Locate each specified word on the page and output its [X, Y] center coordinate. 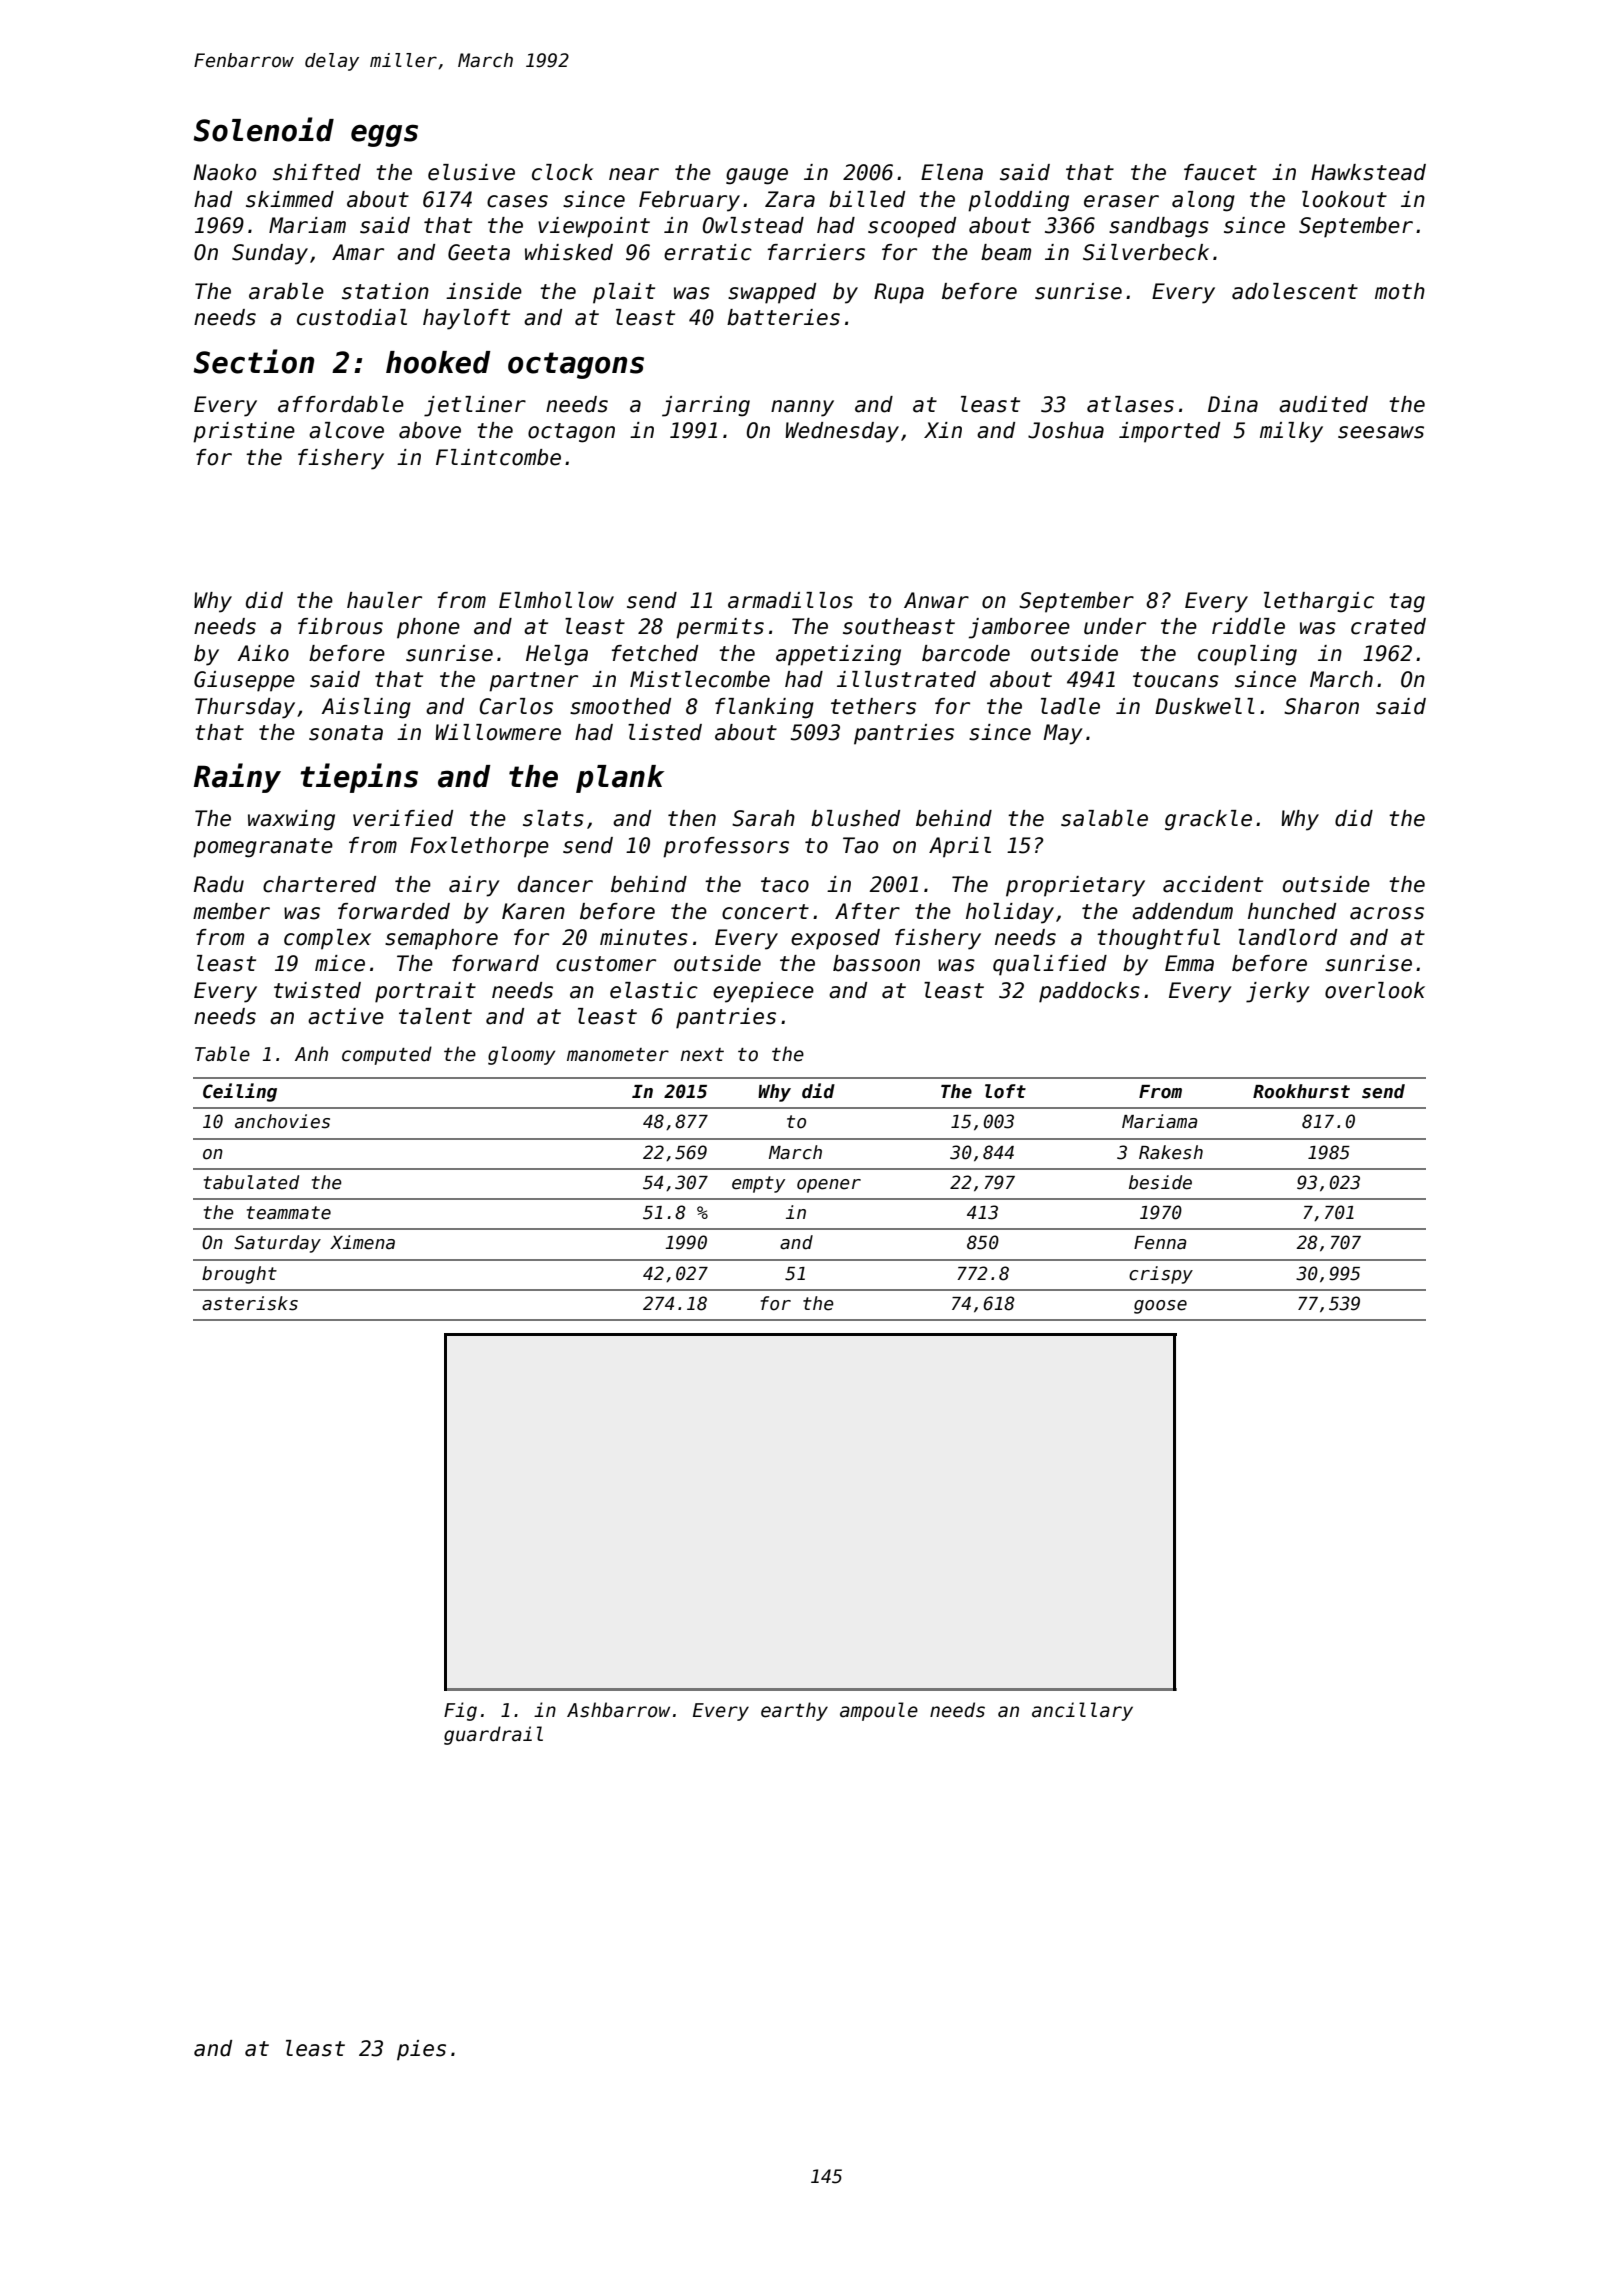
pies [421, 2050]
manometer [618, 1055]
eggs [384, 135]
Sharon [1321, 706]
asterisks [250, 1303]
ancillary [1082, 1711]
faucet [1220, 172]
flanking [764, 708]
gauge [757, 176]
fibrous [340, 626]
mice [340, 963]
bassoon [876, 963]
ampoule [879, 1711]
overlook [1375, 990]
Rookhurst [1301, 1091]
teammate [289, 1213]
